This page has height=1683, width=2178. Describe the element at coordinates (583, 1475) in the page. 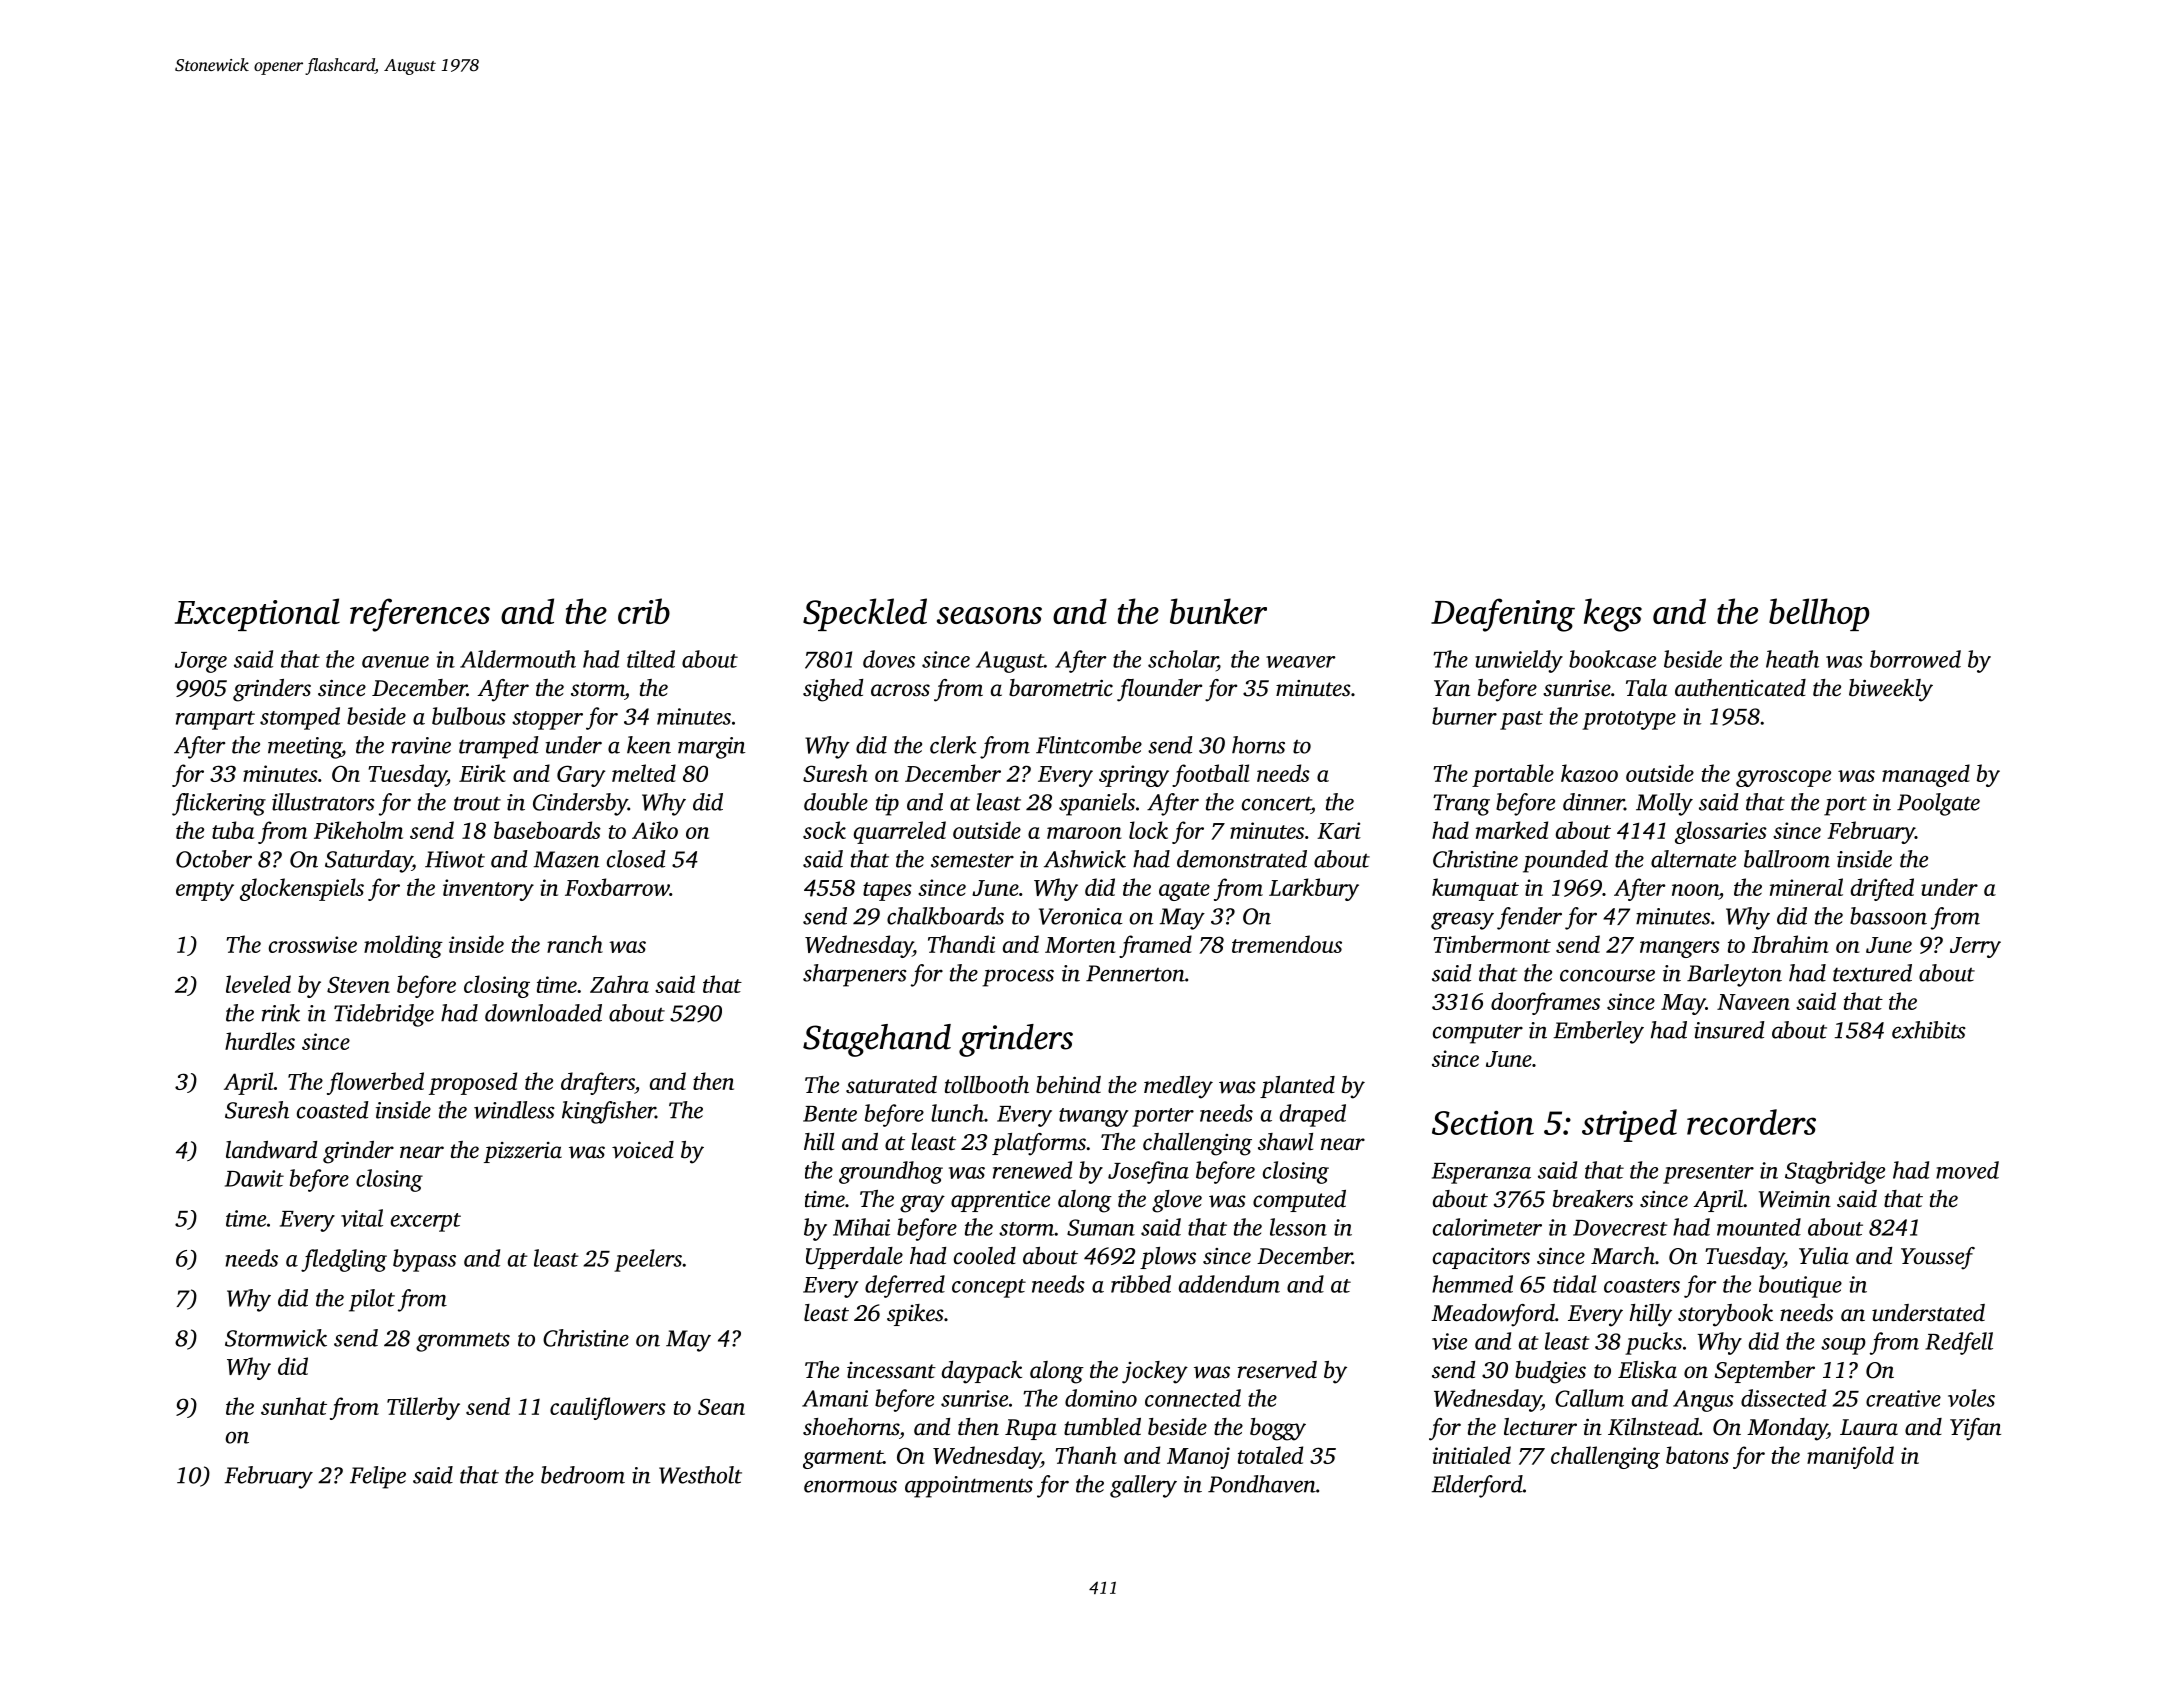

I see `bedroom` at that location.
